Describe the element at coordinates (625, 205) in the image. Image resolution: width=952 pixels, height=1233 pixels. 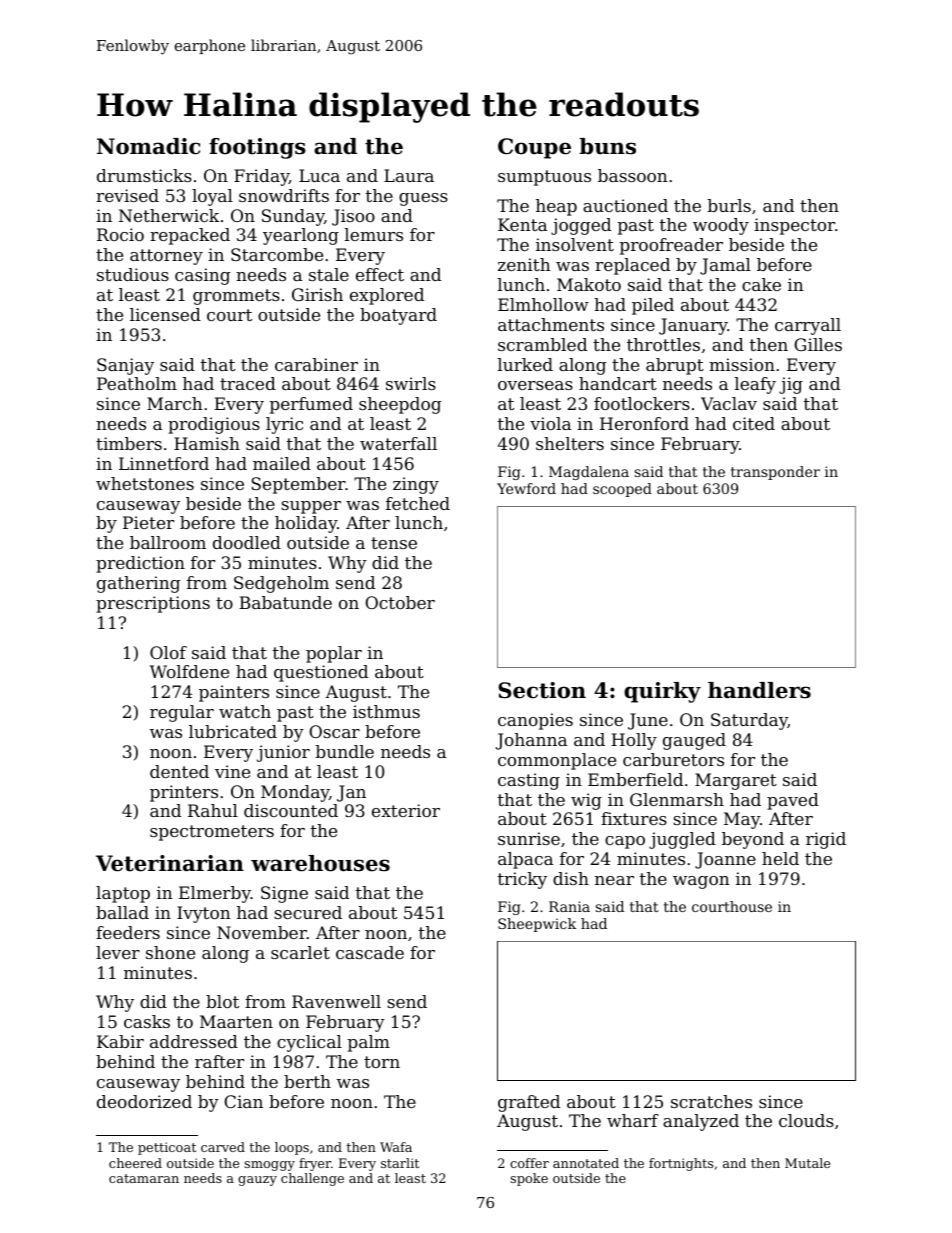
I see `auctioned` at that location.
